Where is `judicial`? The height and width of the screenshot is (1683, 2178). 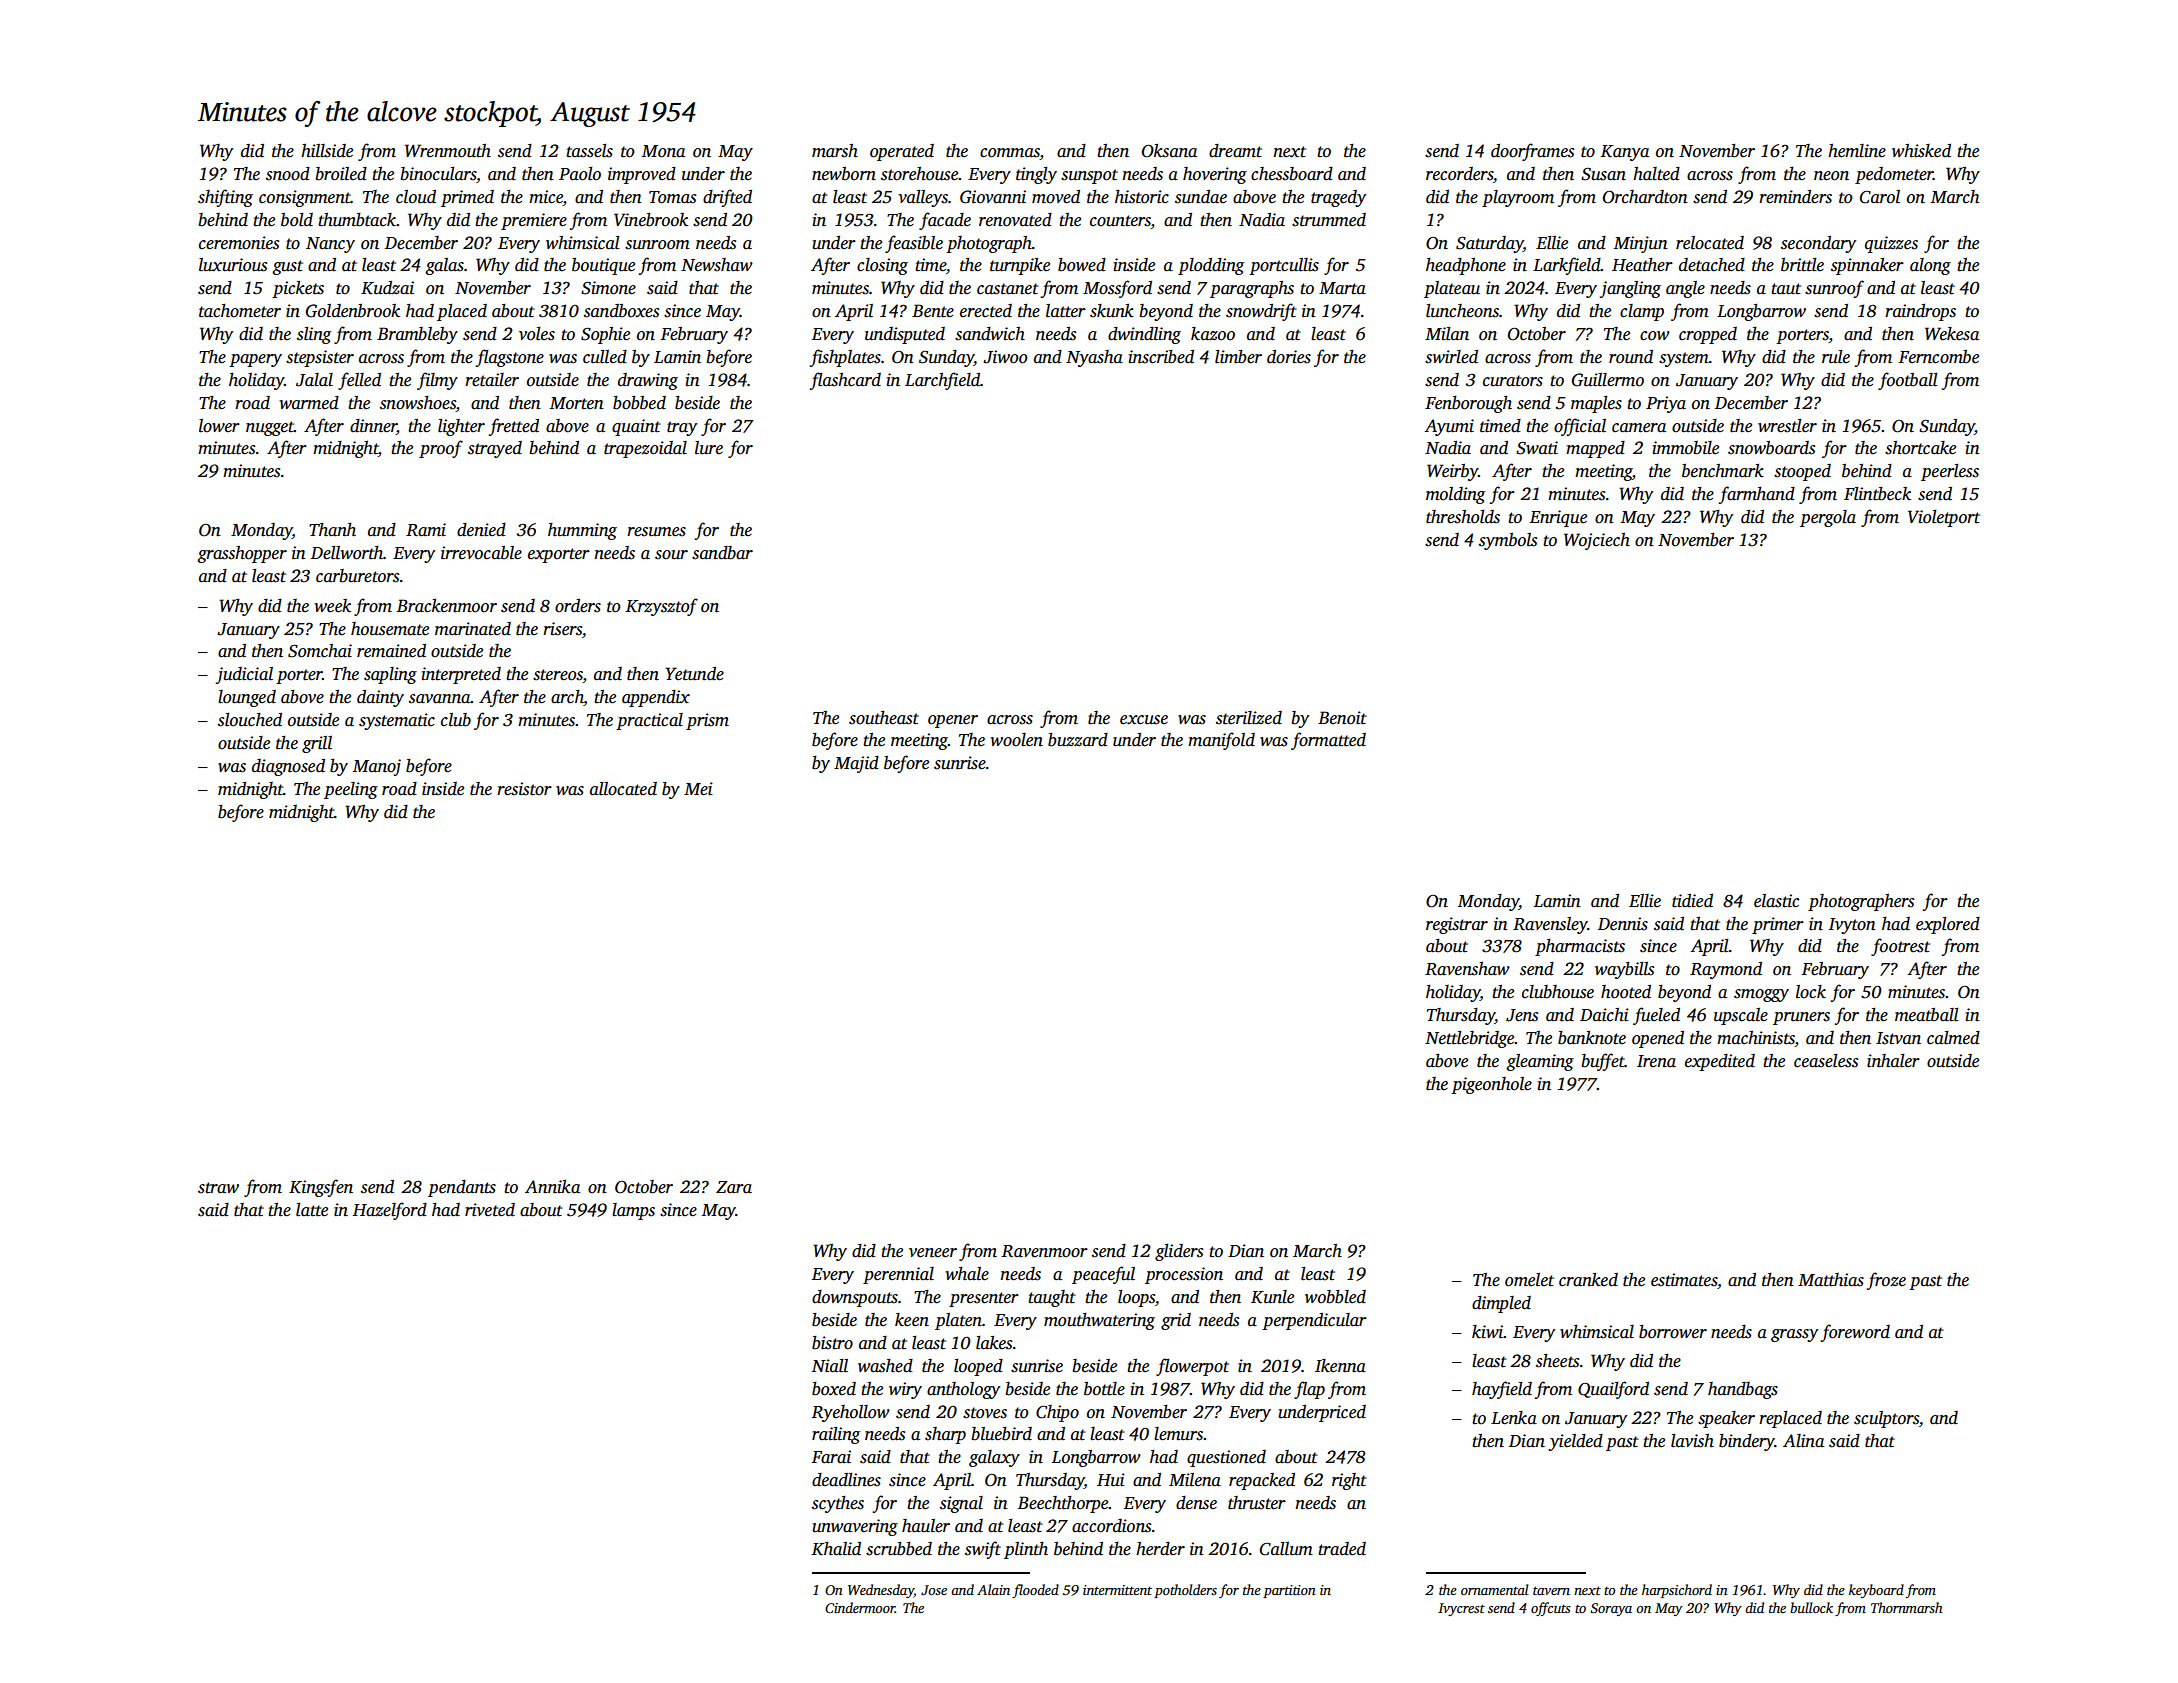
judicial is located at coordinates (244, 675).
